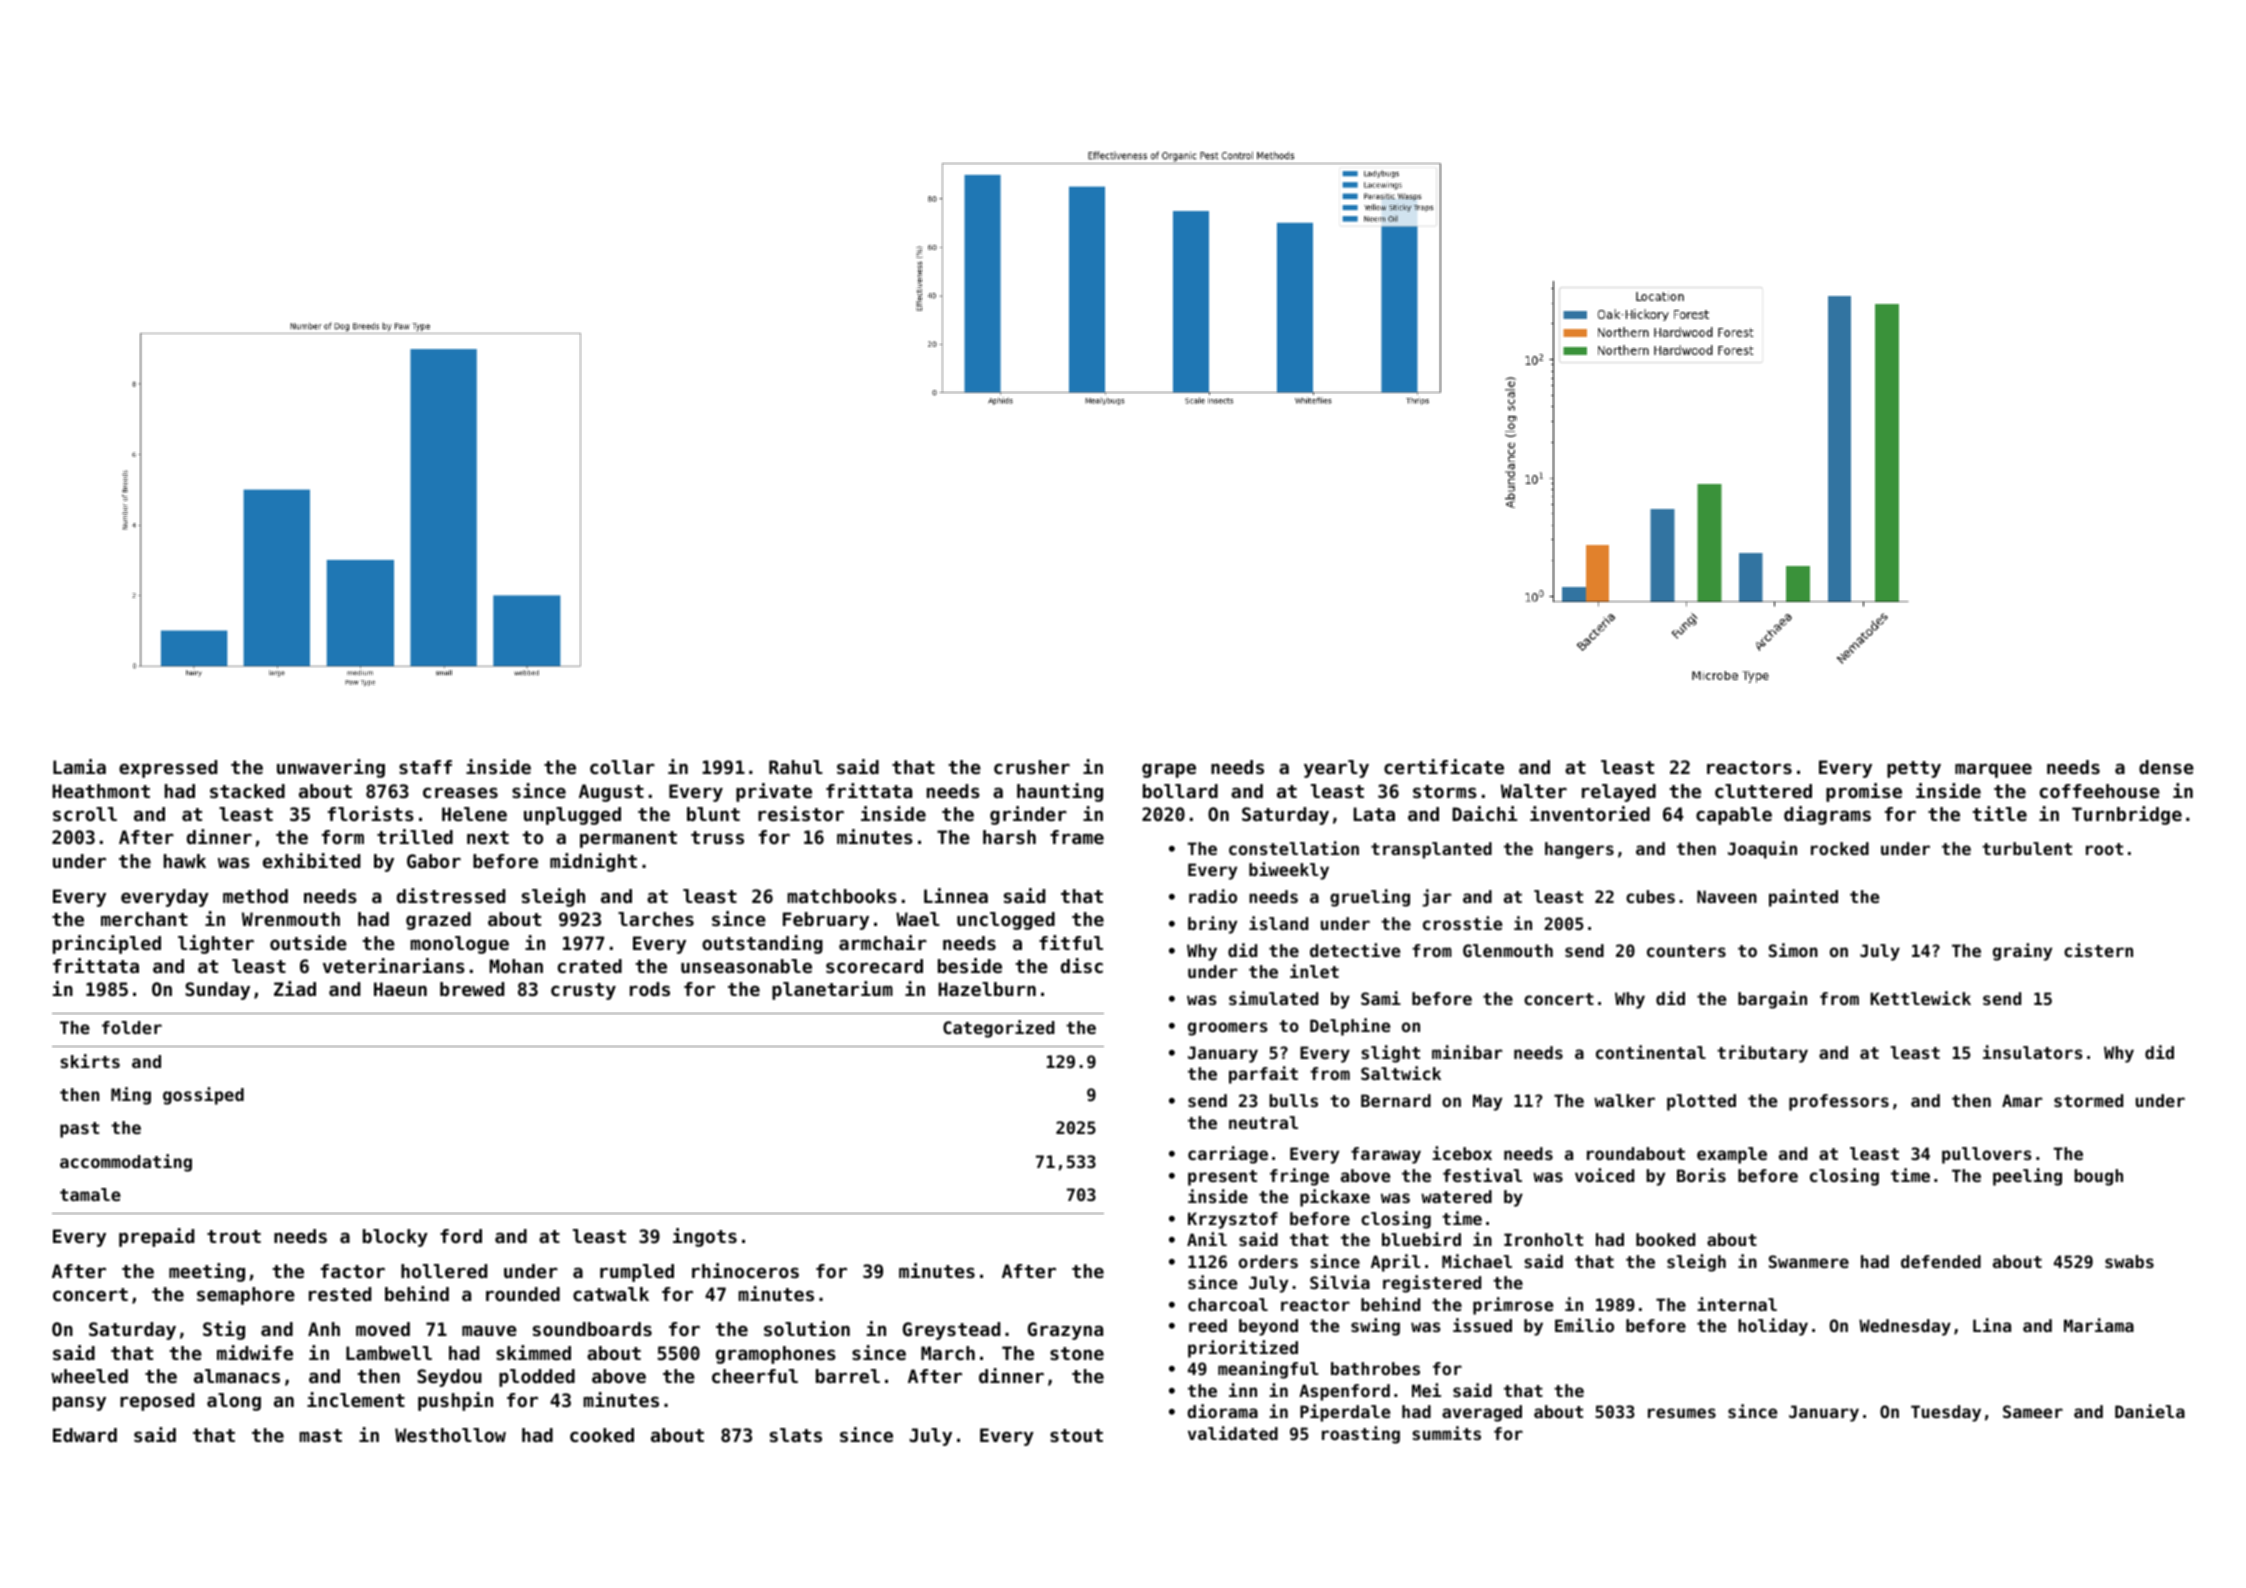 This screenshot has height=1588, width=2246. What do you see at coordinates (1207, 1239) in the screenshot?
I see `Anil` at bounding box center [1207, 1239].
